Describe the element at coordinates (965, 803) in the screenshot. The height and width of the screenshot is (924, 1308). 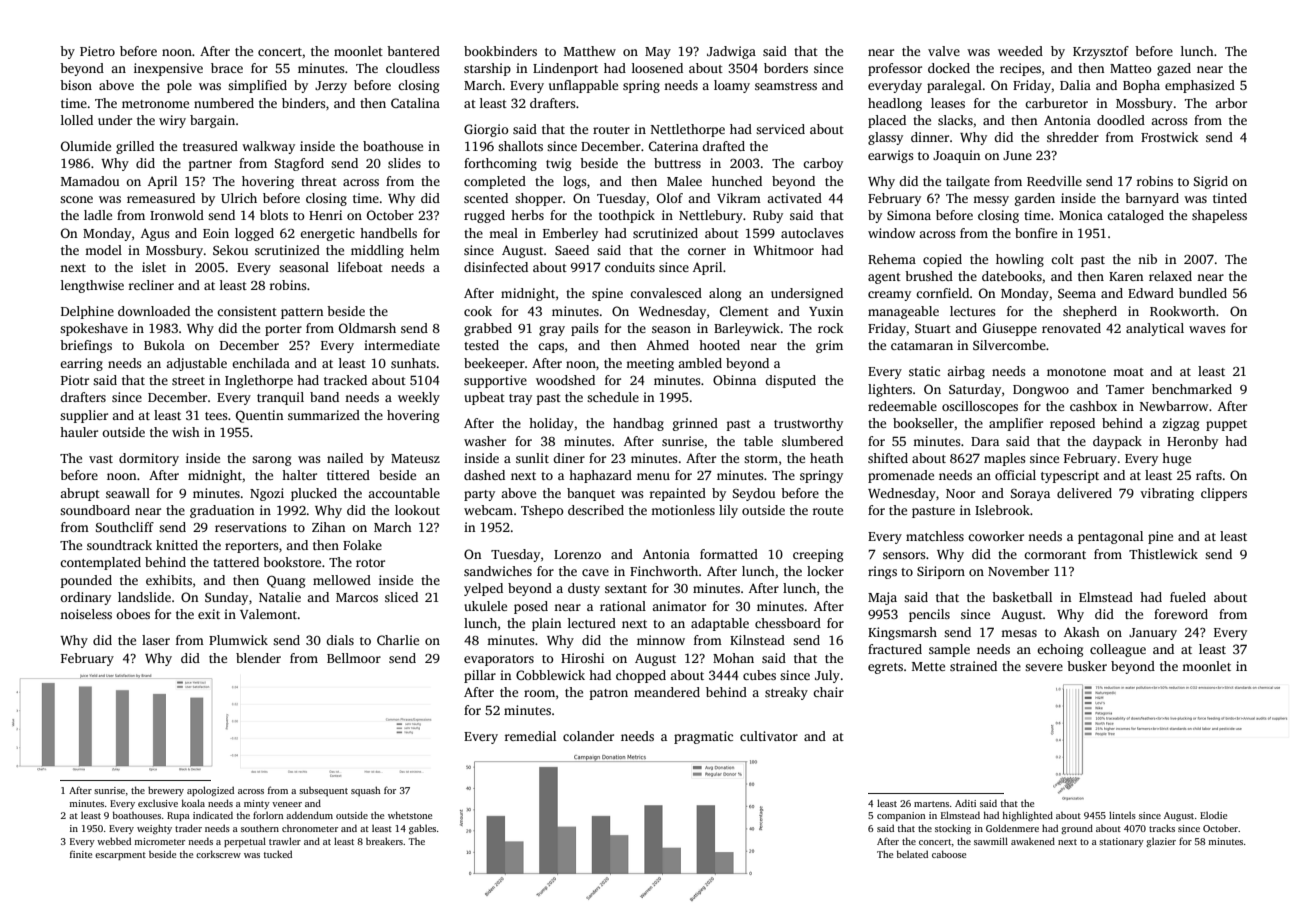
I see `Aditi` at that location.
